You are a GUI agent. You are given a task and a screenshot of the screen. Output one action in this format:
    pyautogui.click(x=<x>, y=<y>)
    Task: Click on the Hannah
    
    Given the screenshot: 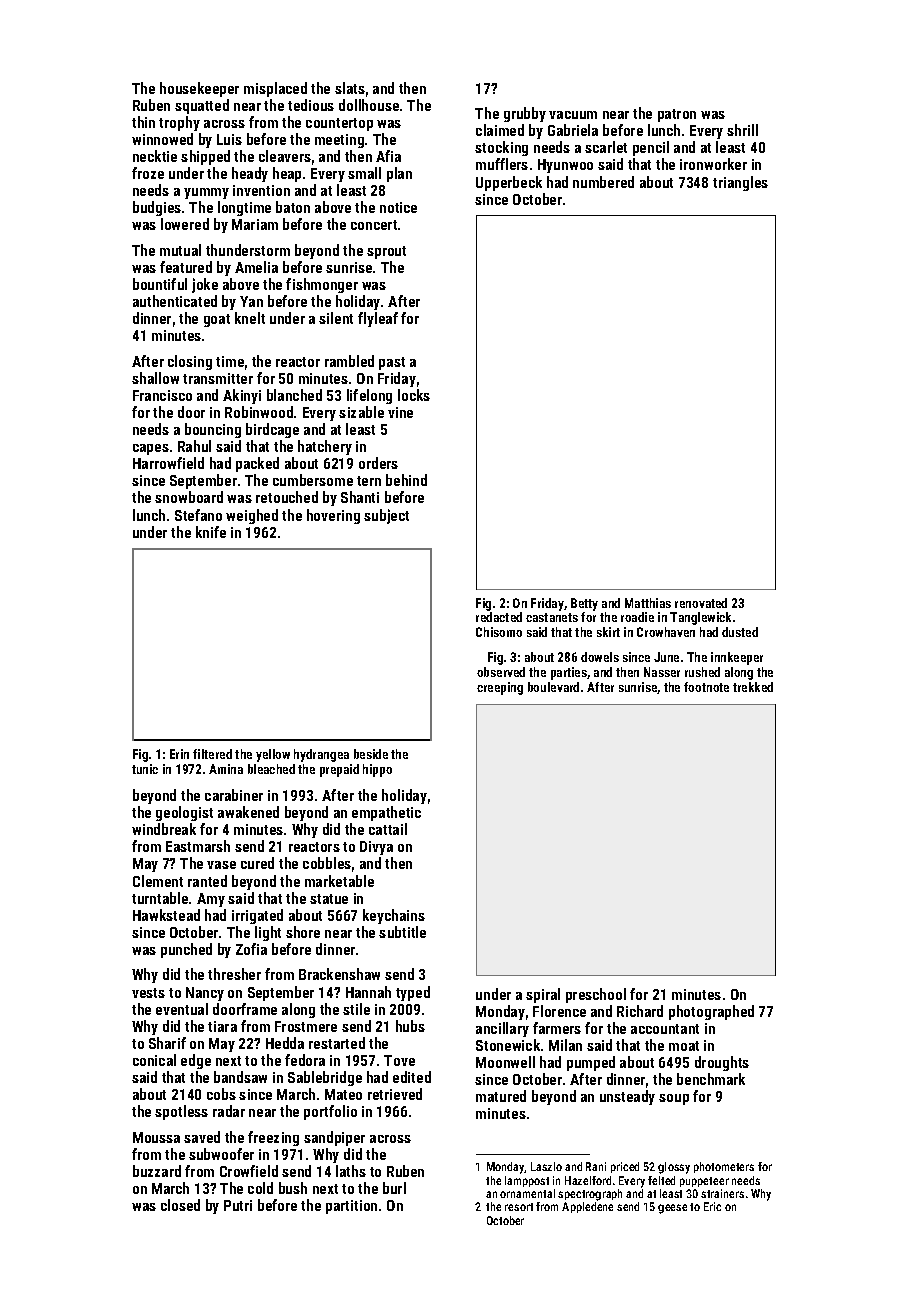 What is the action you would take?
    pyautogui.click(x=368, y=992)
